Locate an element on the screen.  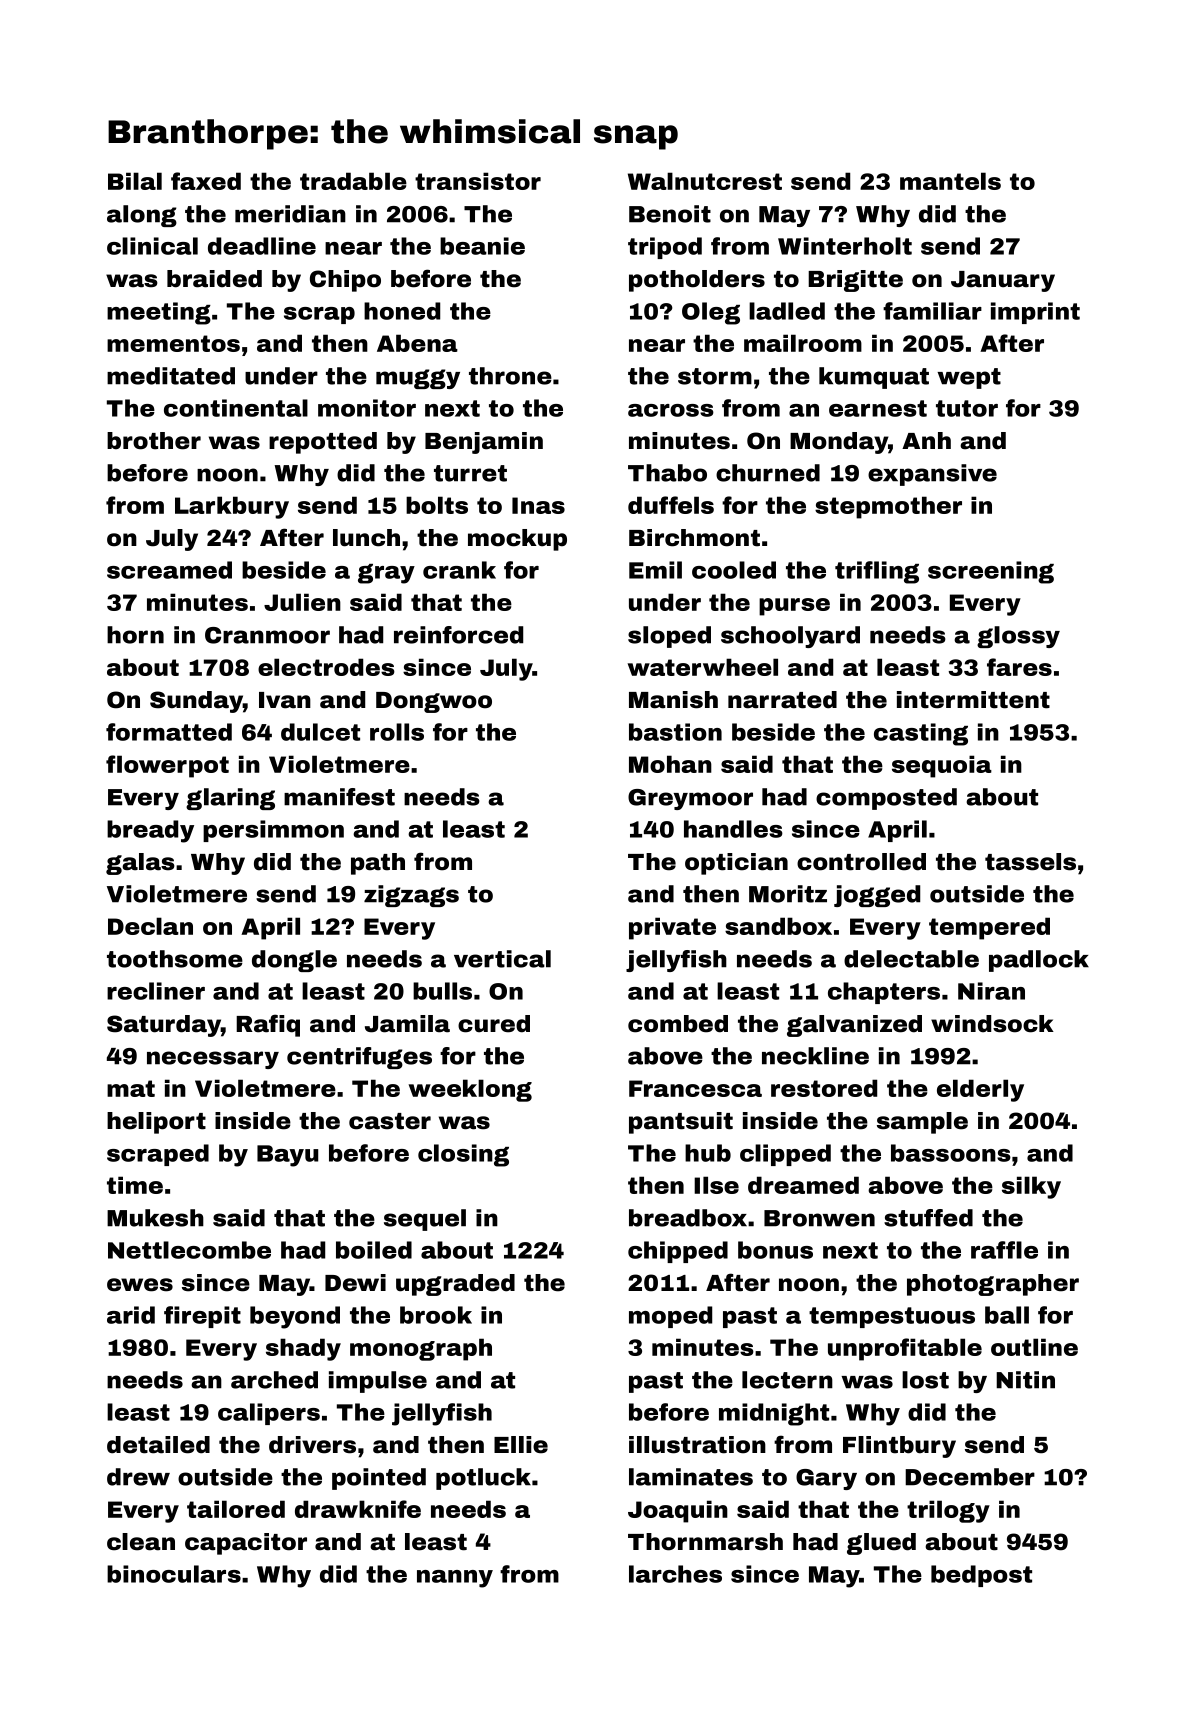
neckline is located at coordinates (815, 1056).
